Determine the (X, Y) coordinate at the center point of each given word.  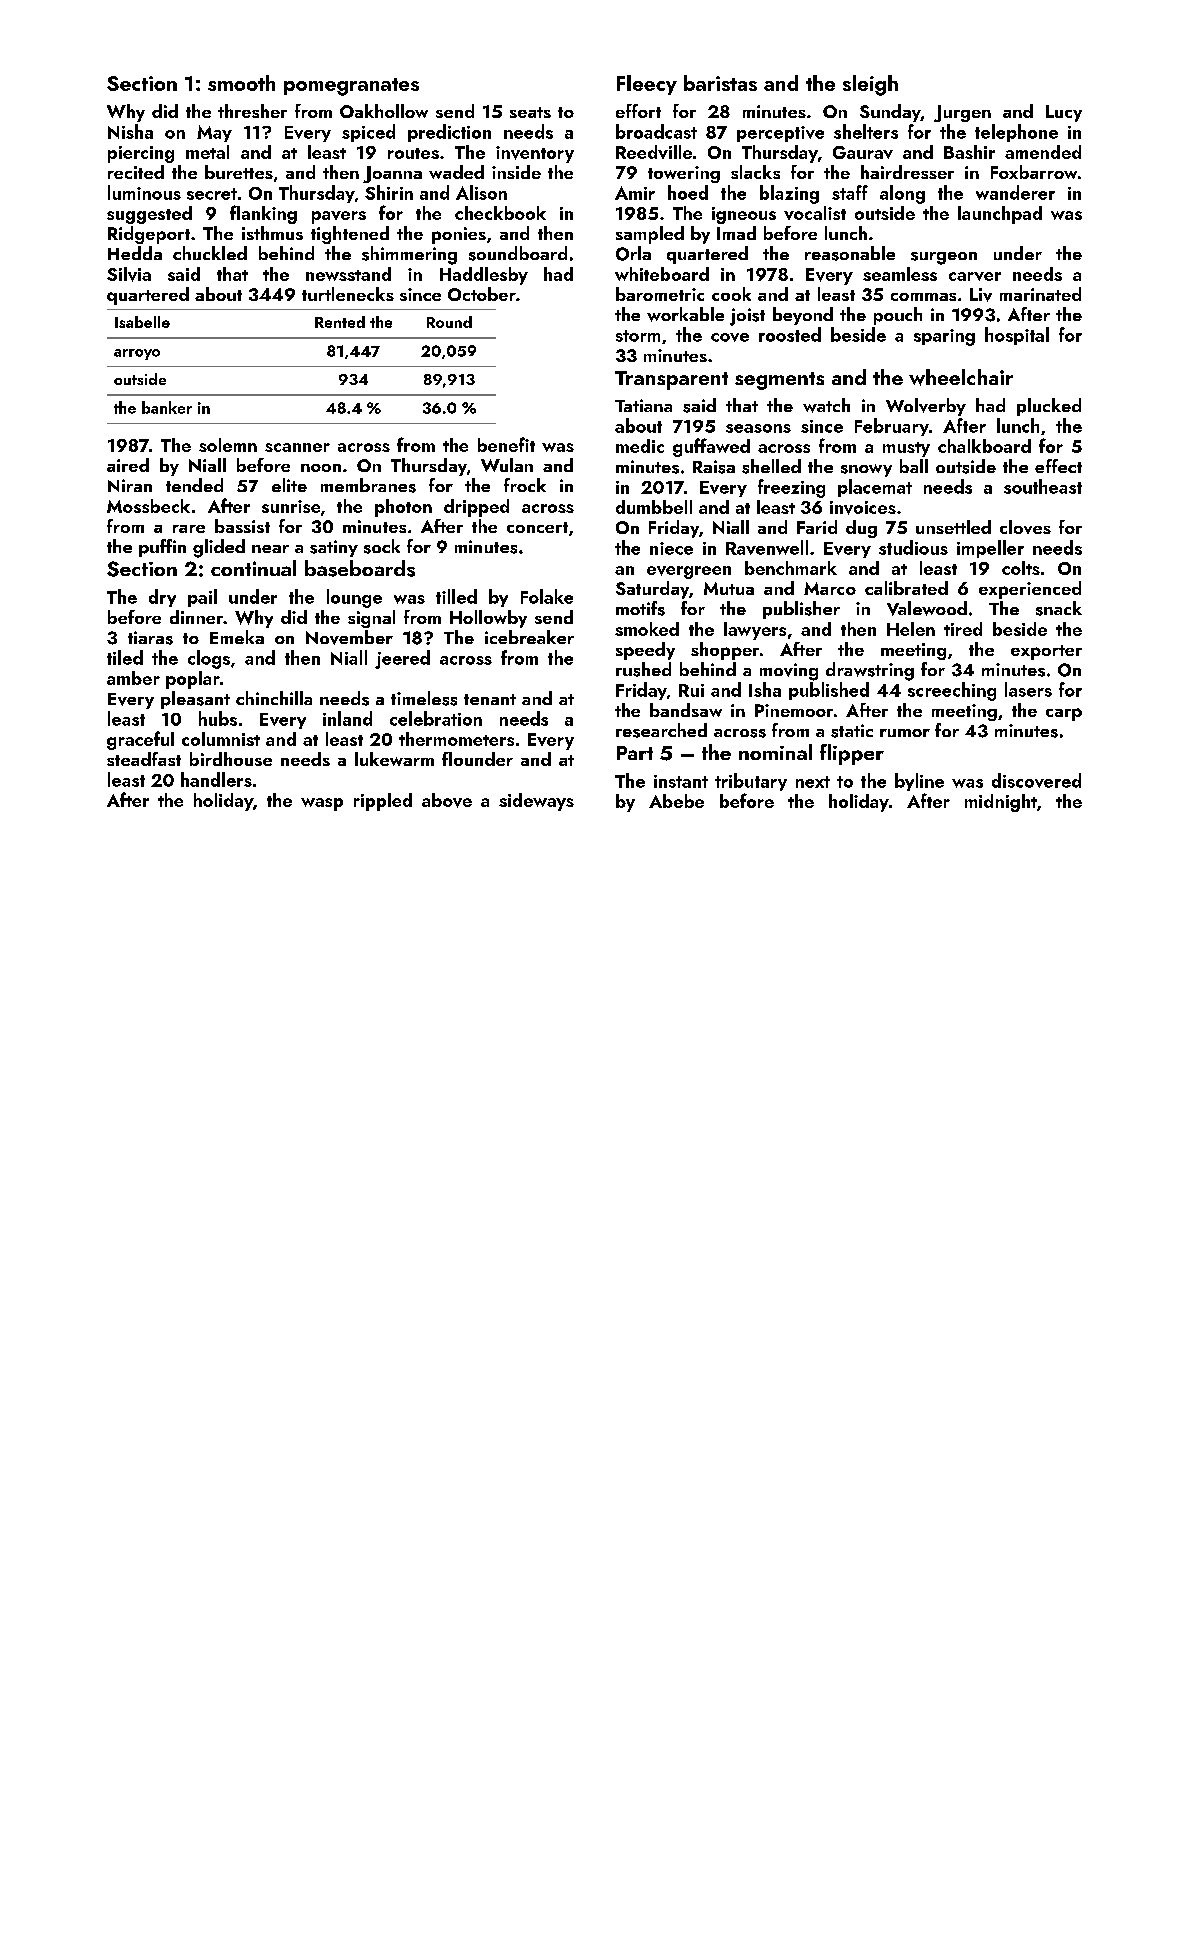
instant (681, 781)
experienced (1030, 590)
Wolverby (926, 407)
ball (914, 466)
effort (638, 111)
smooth (241, 83)
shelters (866, 131)
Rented (340, 322)
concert (537, 527)
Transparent (671, 380)
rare (189, 529)
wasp (322, 804)
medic (640, 446)
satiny (334, 548)
